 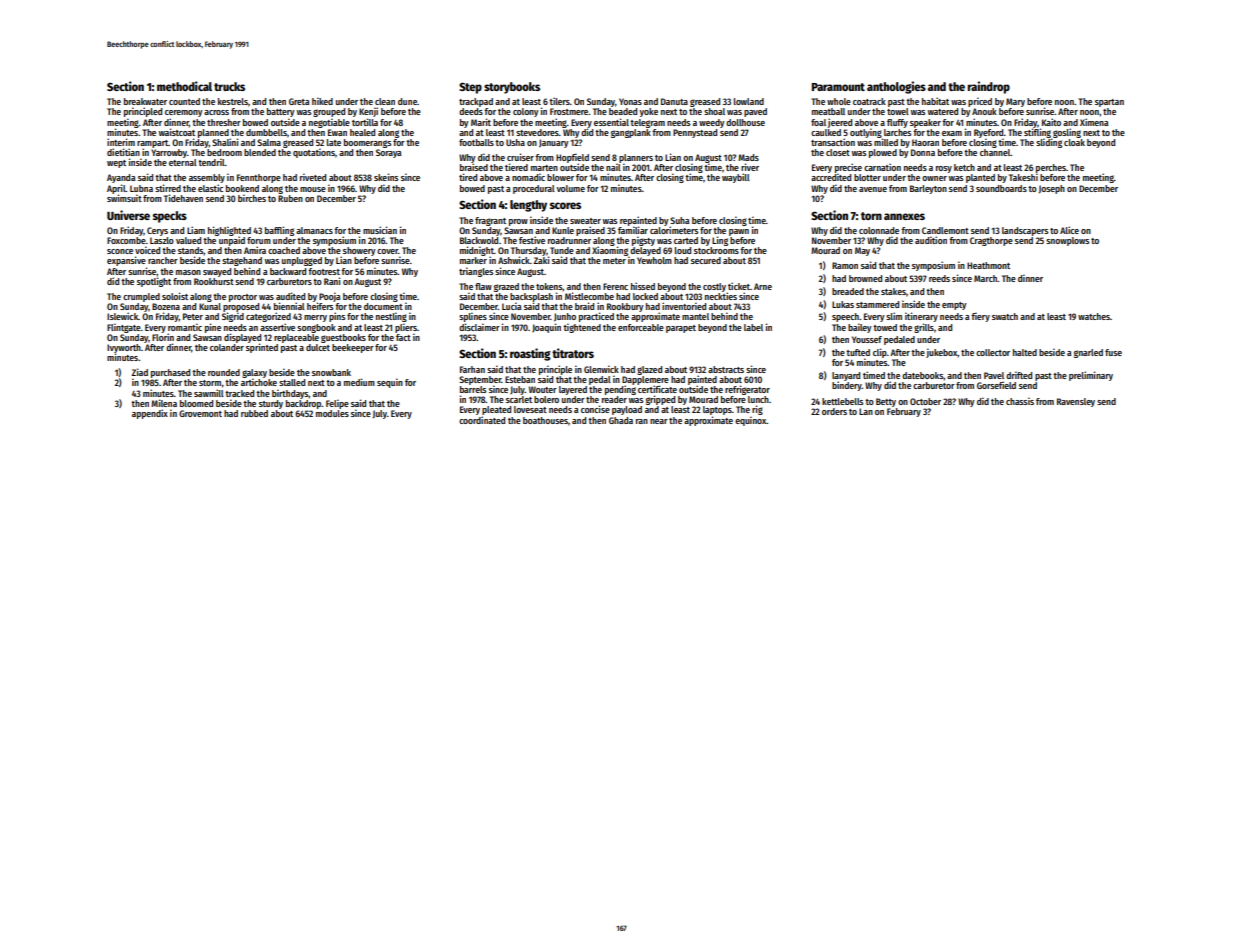 I want to click on Felipe, so click(x=337, y=404).
